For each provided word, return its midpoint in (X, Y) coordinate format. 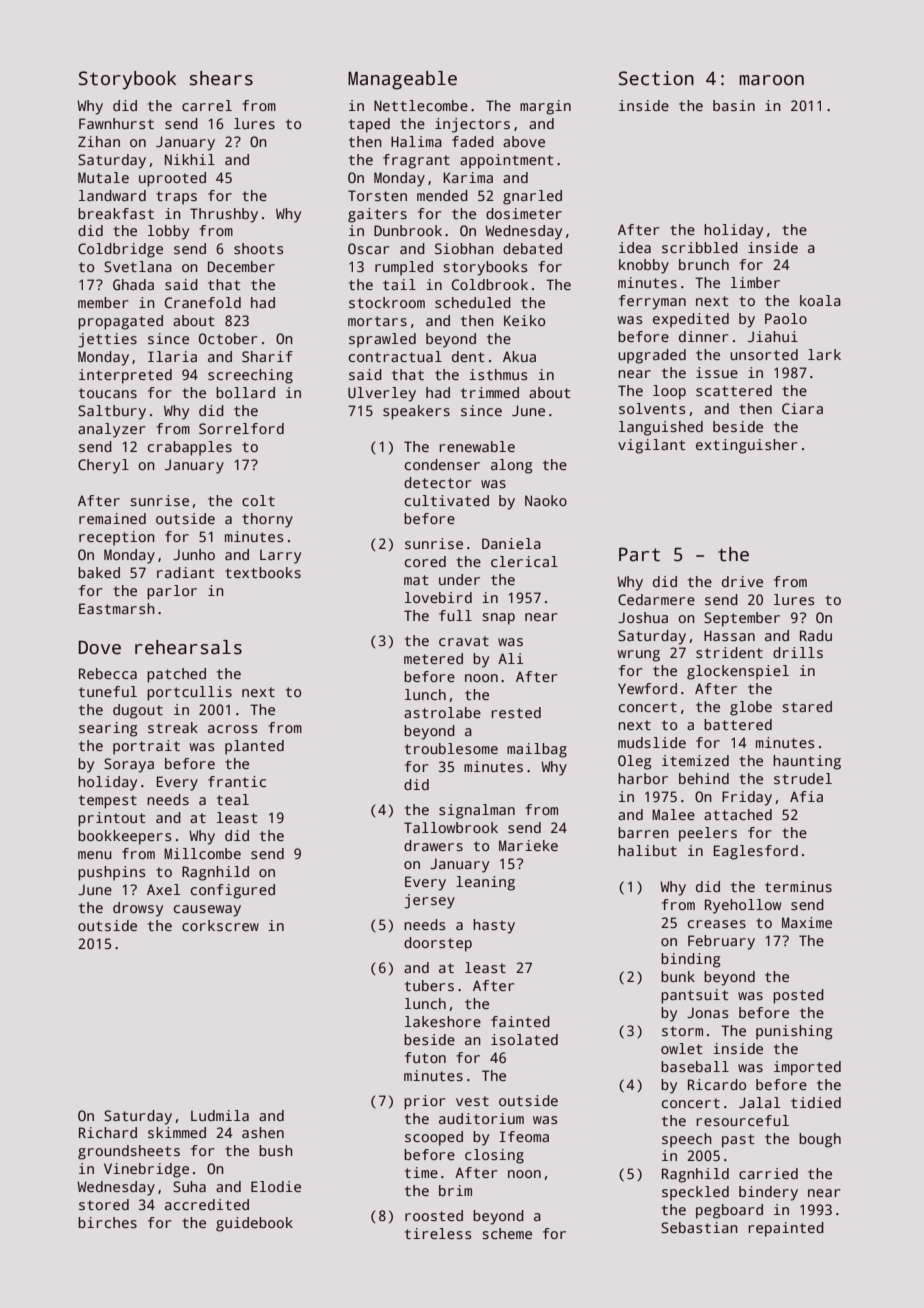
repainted (786, 1229)
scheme (507, 1233)
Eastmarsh (117, 608)
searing (108, 729)
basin (734, 105)
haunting (807, 762)
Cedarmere (656, 599)
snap (498, 619)
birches (107, 1222)
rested (516, 712)
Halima (416, 141)
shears (221, 78)
